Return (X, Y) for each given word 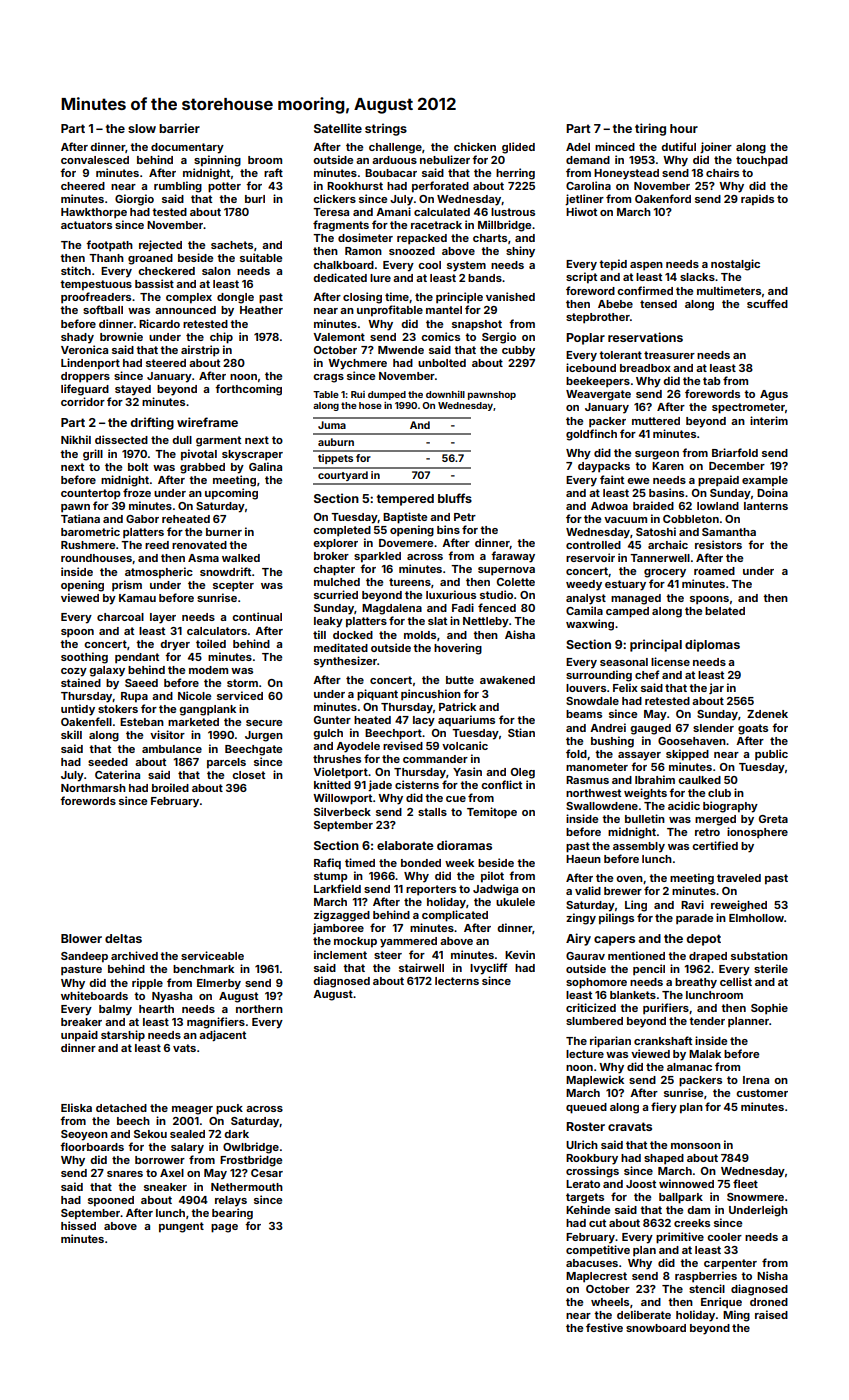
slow (142, 128)
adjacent (222, 1035)
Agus (774, 395)
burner (224, 532)
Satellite (338, 128)
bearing (232, 1214)
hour (684, 128)
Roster (585, 1126)
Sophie (769, 1009)
